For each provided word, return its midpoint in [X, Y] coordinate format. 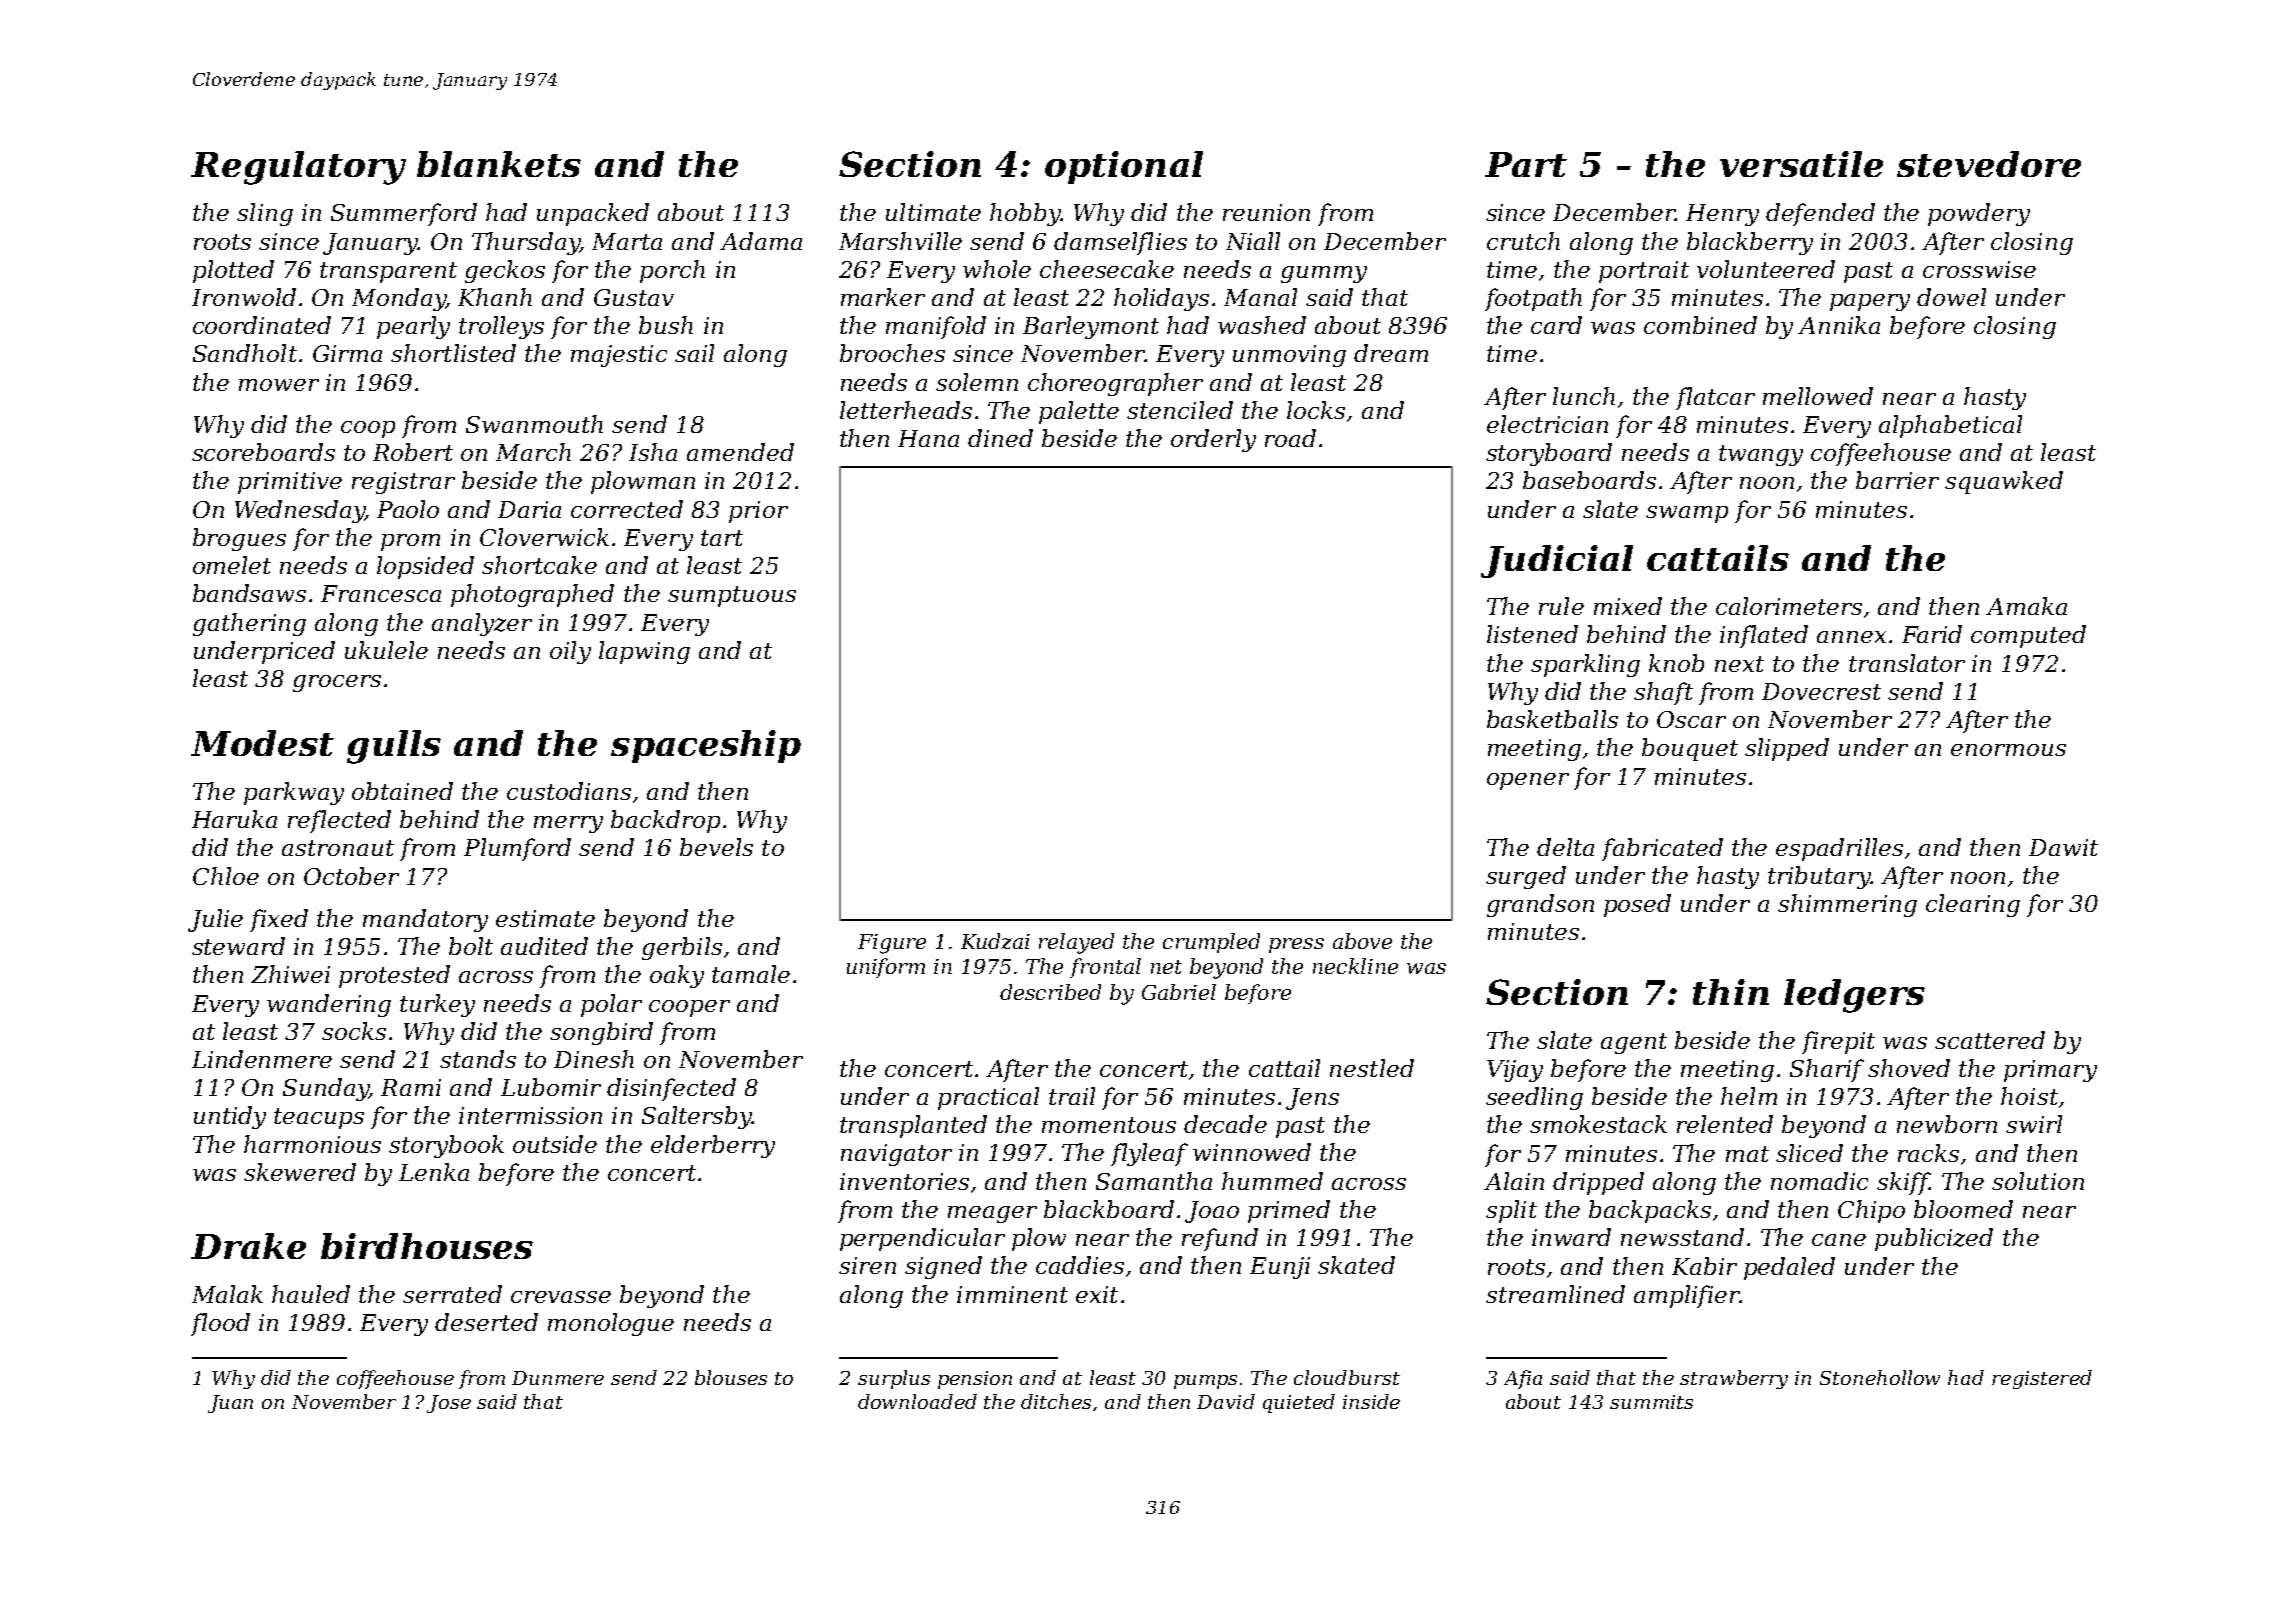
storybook [446, 1146]
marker [883, 297]
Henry [1722, 215]
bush [666, 325]
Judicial [1557, 561]
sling [265, 214]
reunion [1266, 212]
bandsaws [249, 593]
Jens [1312, 1099]
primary [2050, 1071]
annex [1851, 637]
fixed [279, 920]
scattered [1990, 1040]
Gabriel [1179, 992]
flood [220, 1324]
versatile [1801, 164]
